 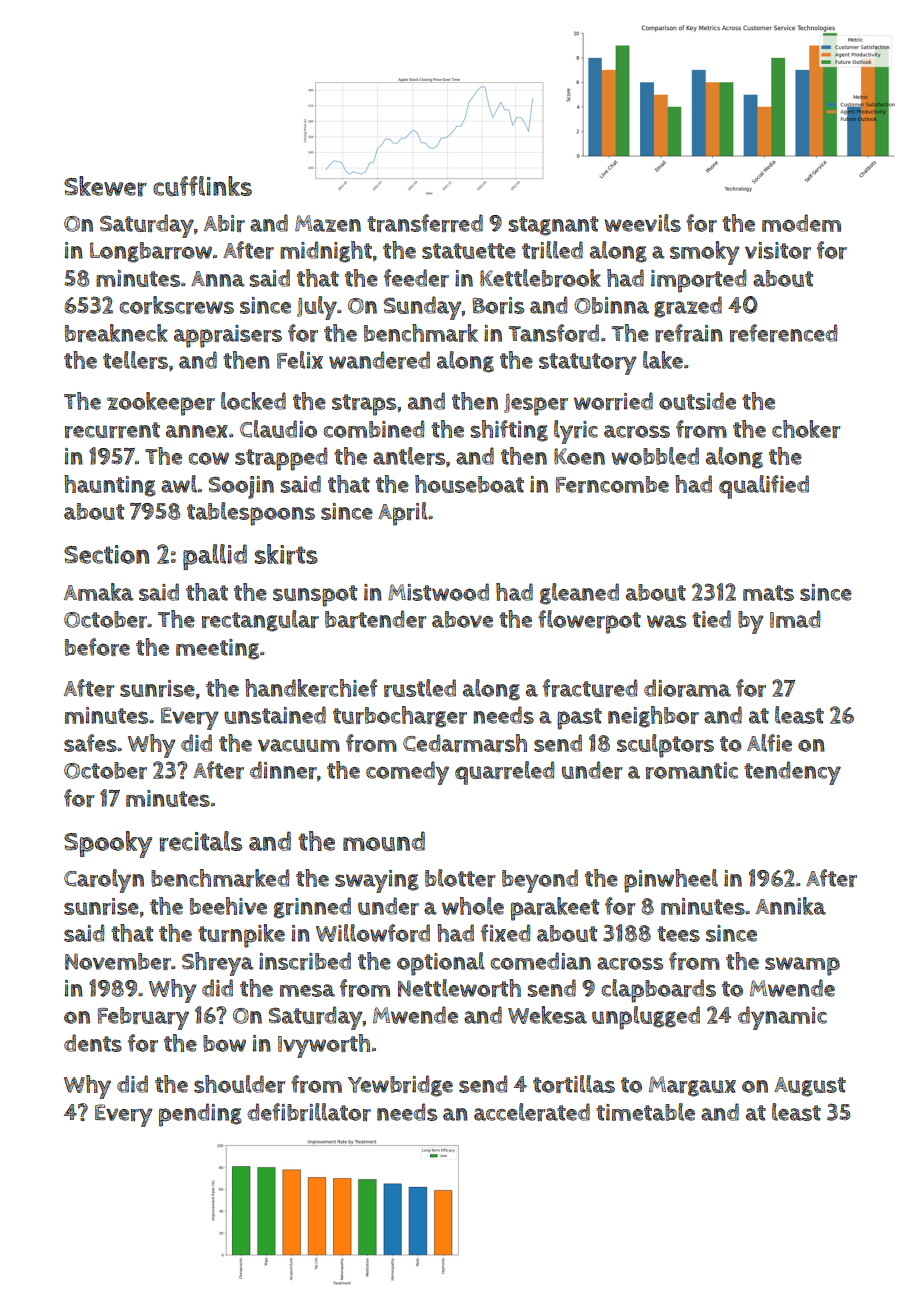 I want to click on recitals, so click(x=200, y=841).
